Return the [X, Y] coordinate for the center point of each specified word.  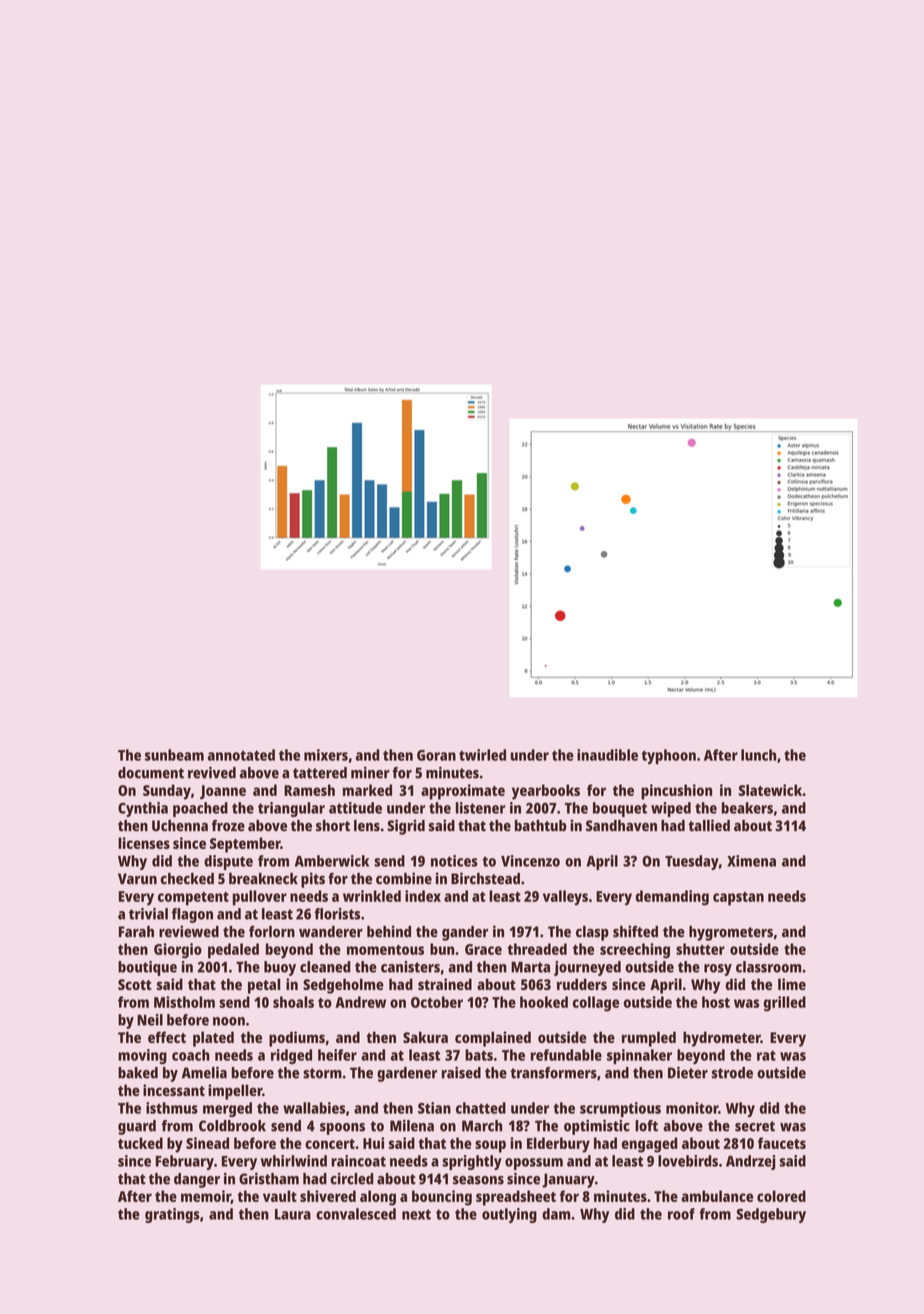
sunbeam [174, 755]
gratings [172, 1215]
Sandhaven [621, 826]
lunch [758, 755]
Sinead [207, 1143]
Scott [135, 984]
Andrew [360, 1002]
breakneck [263, 879]
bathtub [541, 826]
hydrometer [722, 1039]
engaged [649, 1145]
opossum [534, 1164]
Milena [412, 1126]
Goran [436, 755]
